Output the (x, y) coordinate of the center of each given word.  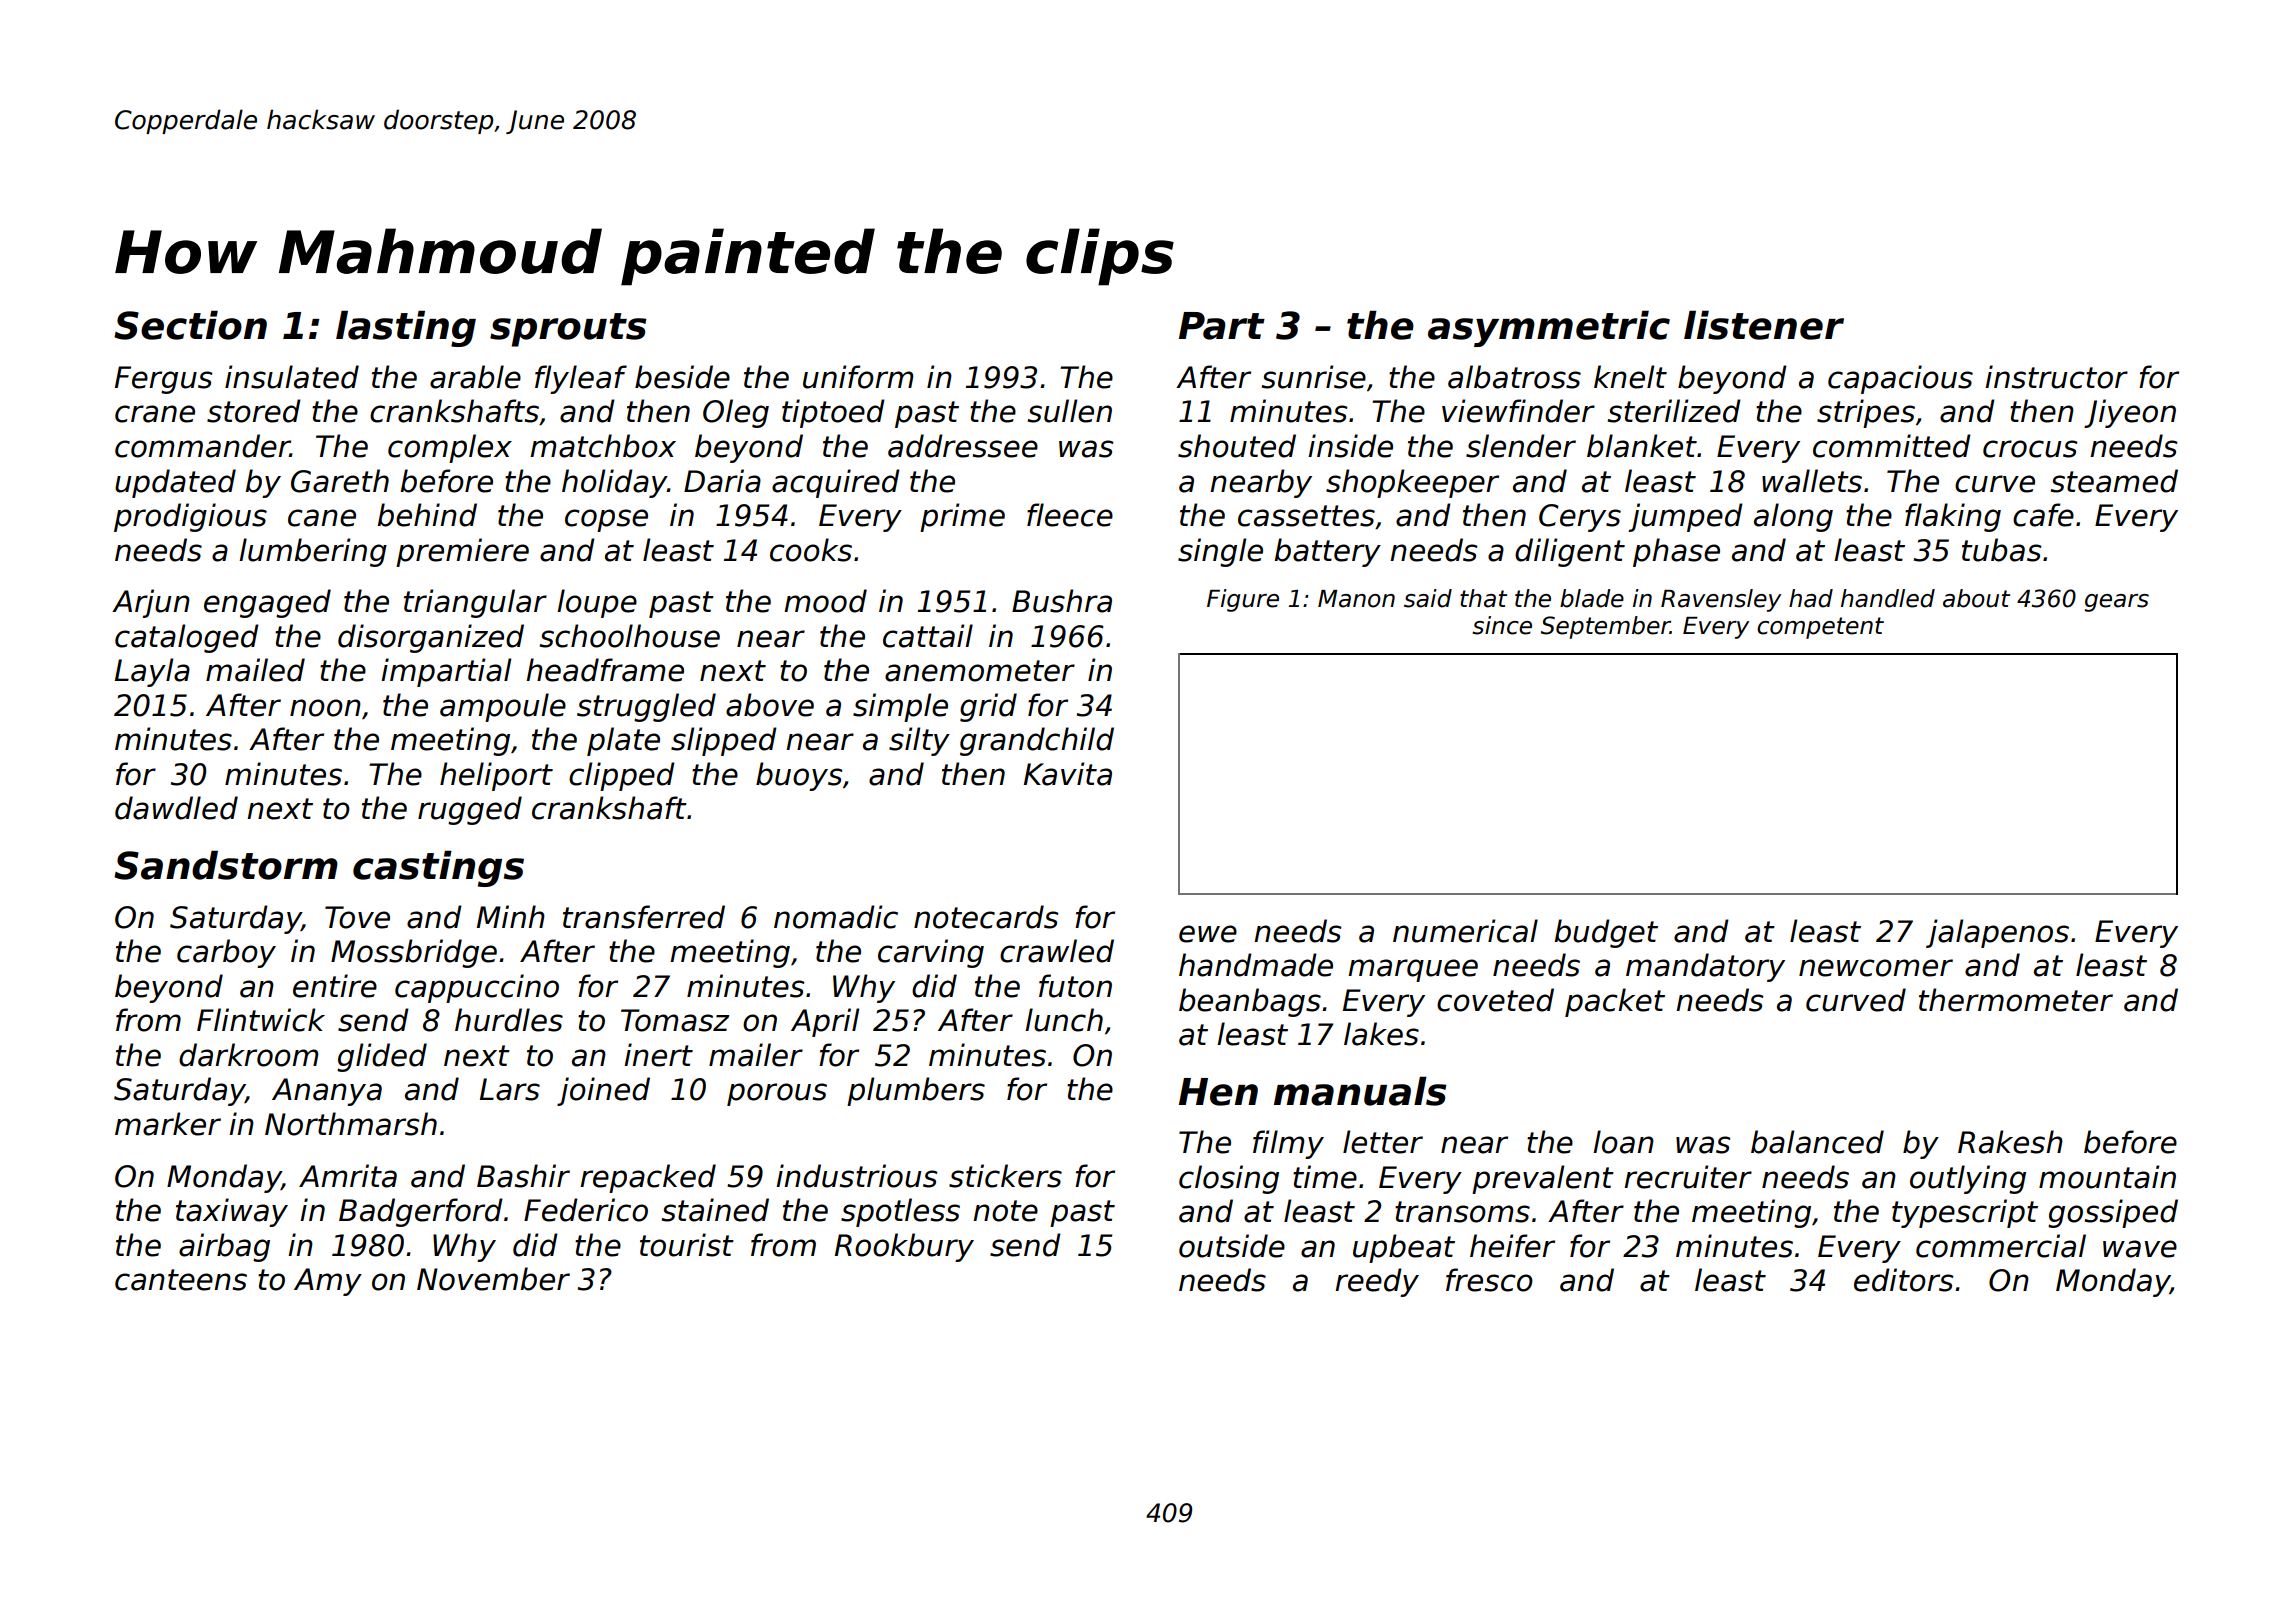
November (493, 1279)
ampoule (503, 707)
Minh (511, 916)
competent (1820, 628)
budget (1606, 933)
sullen (1070, 411)
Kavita (1068, 774)
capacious (1900, 379)
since (1502, 625)
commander (202, 446)
